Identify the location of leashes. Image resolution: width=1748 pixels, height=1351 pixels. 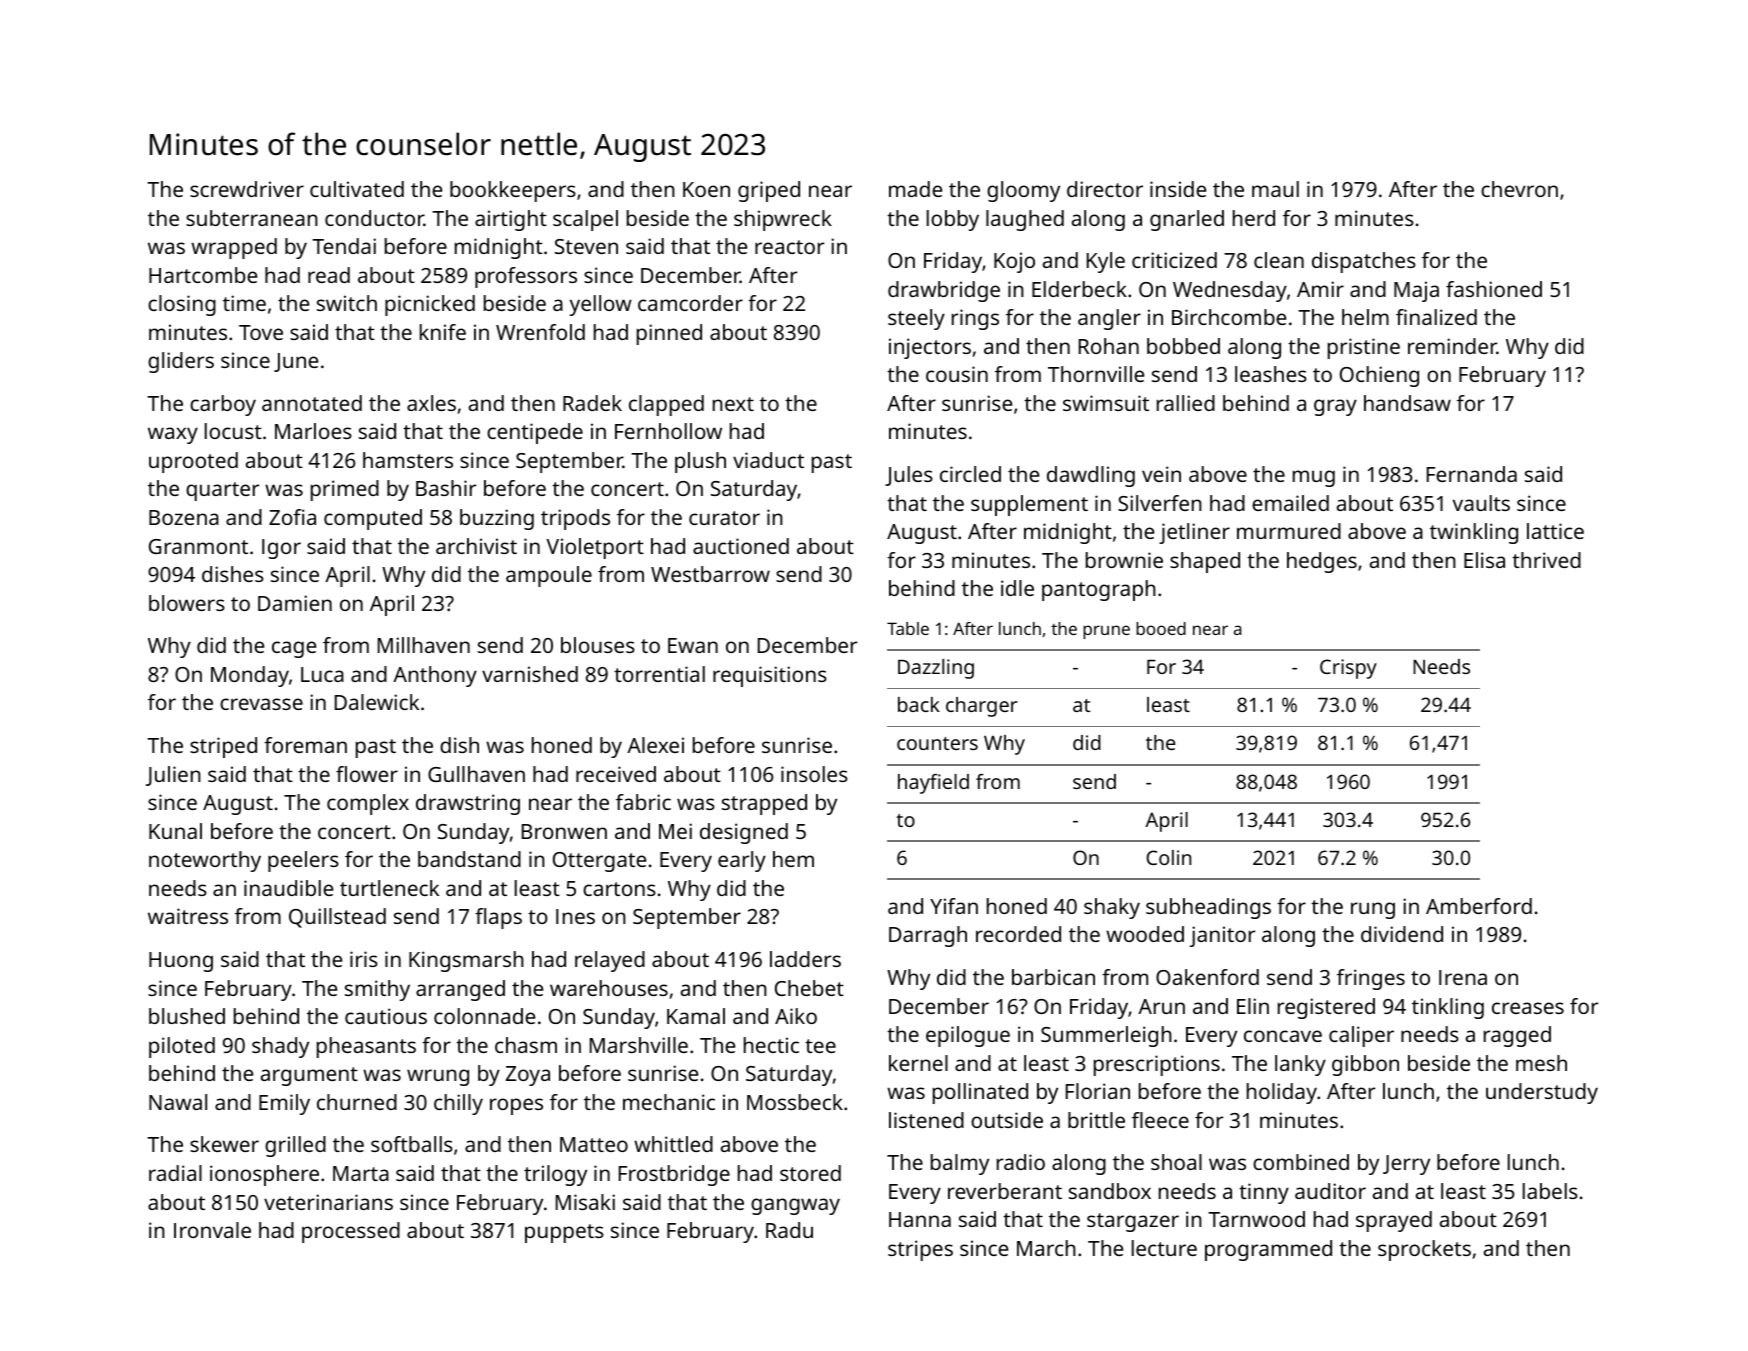
(1271, 374).
